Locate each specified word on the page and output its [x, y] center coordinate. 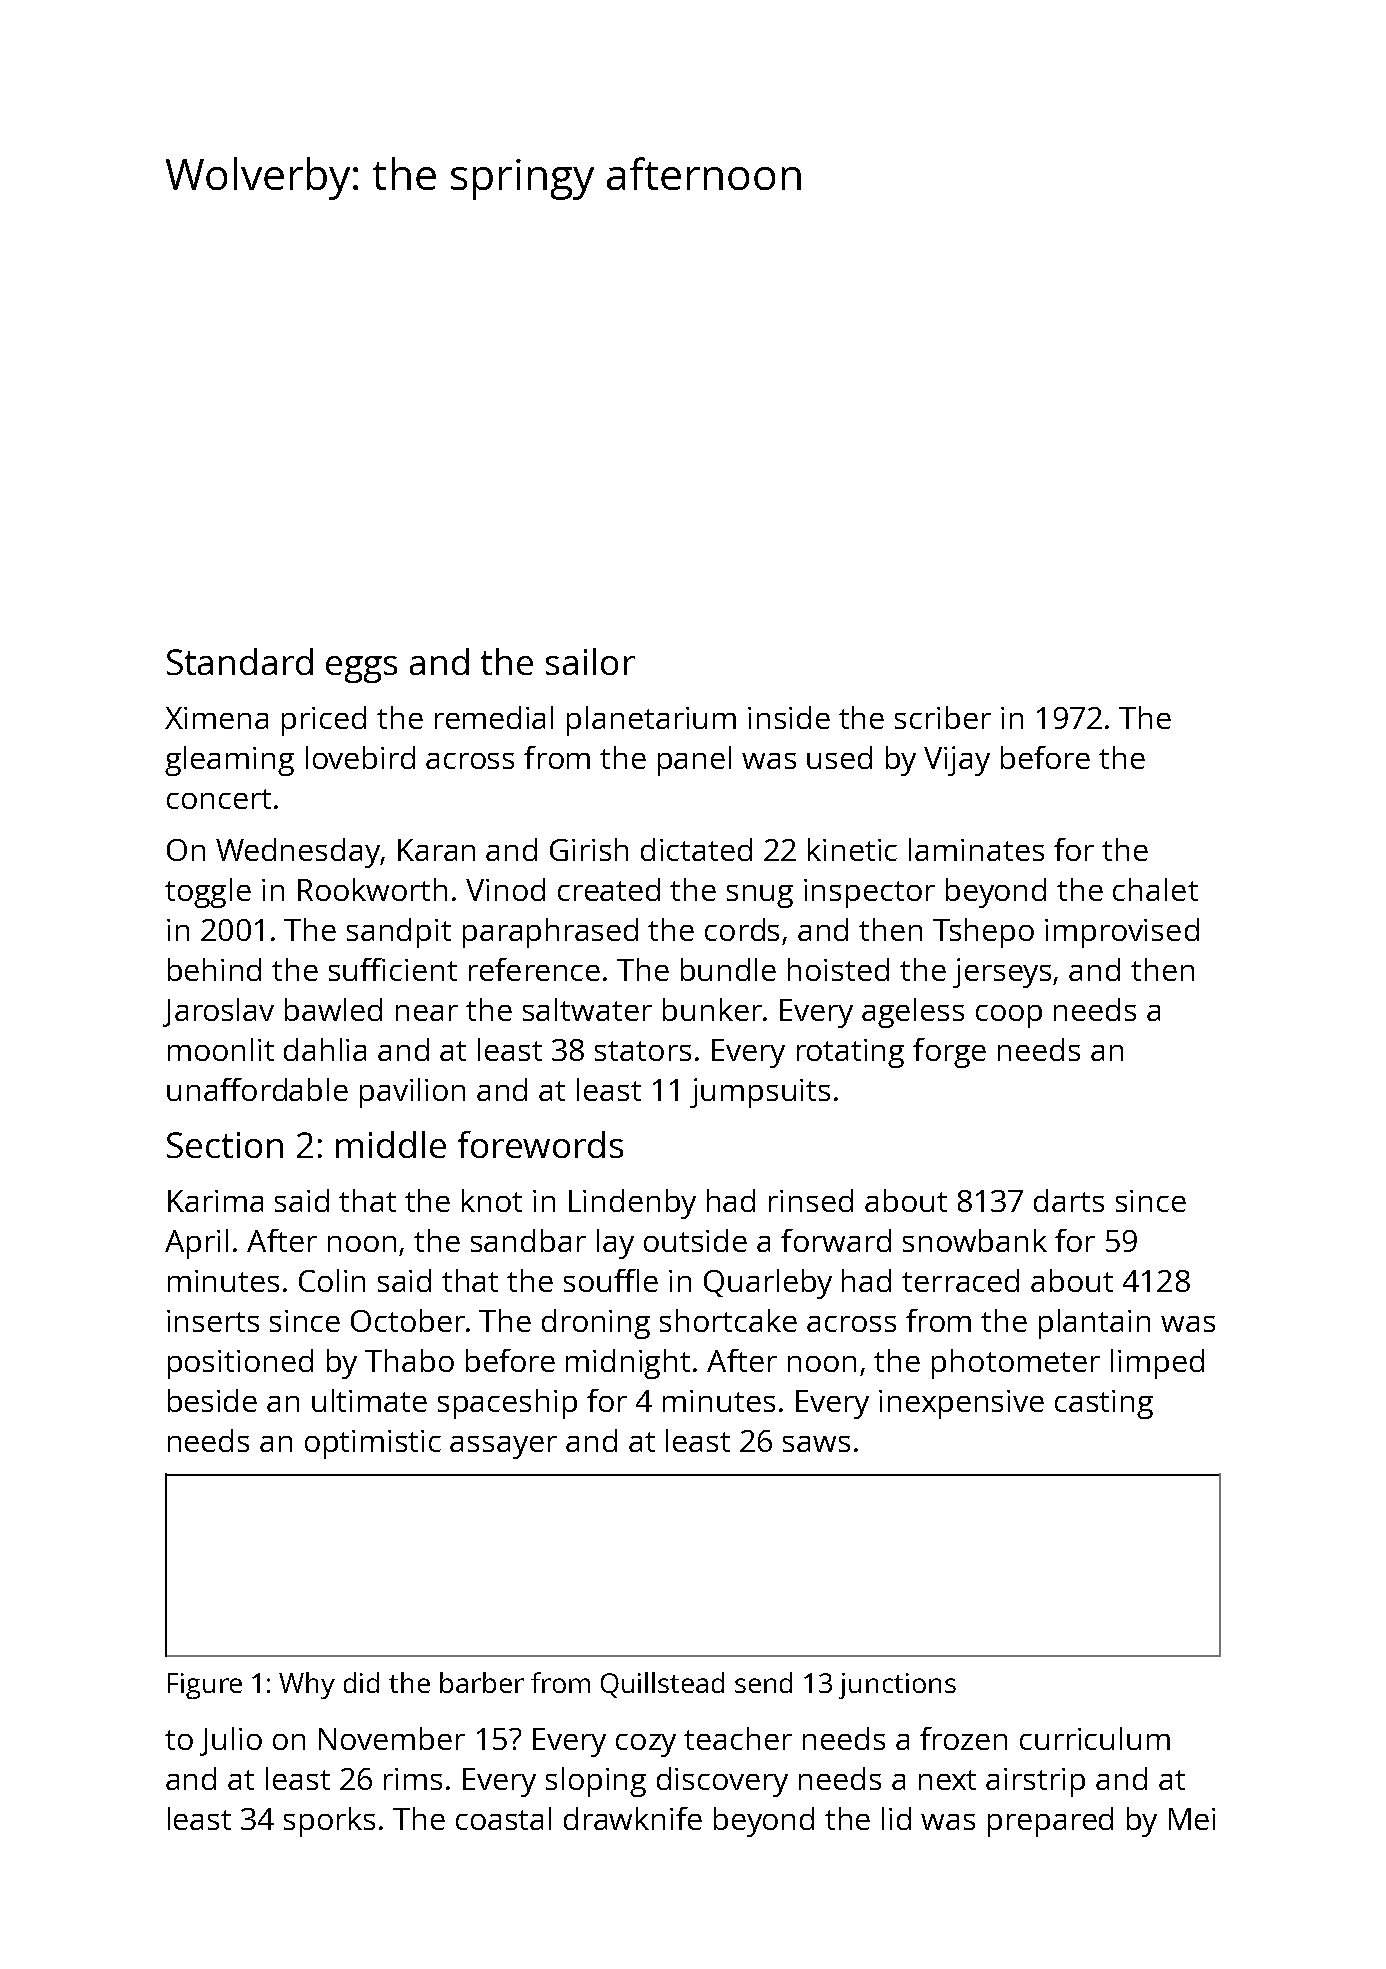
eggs [361, 669]
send [763, 1682]
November [392, 1738]
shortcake [728, 1320]
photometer [1016, 1364]
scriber [943, 717]
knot [492, 1200]
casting [1104, 1404]
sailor [590, 661]
